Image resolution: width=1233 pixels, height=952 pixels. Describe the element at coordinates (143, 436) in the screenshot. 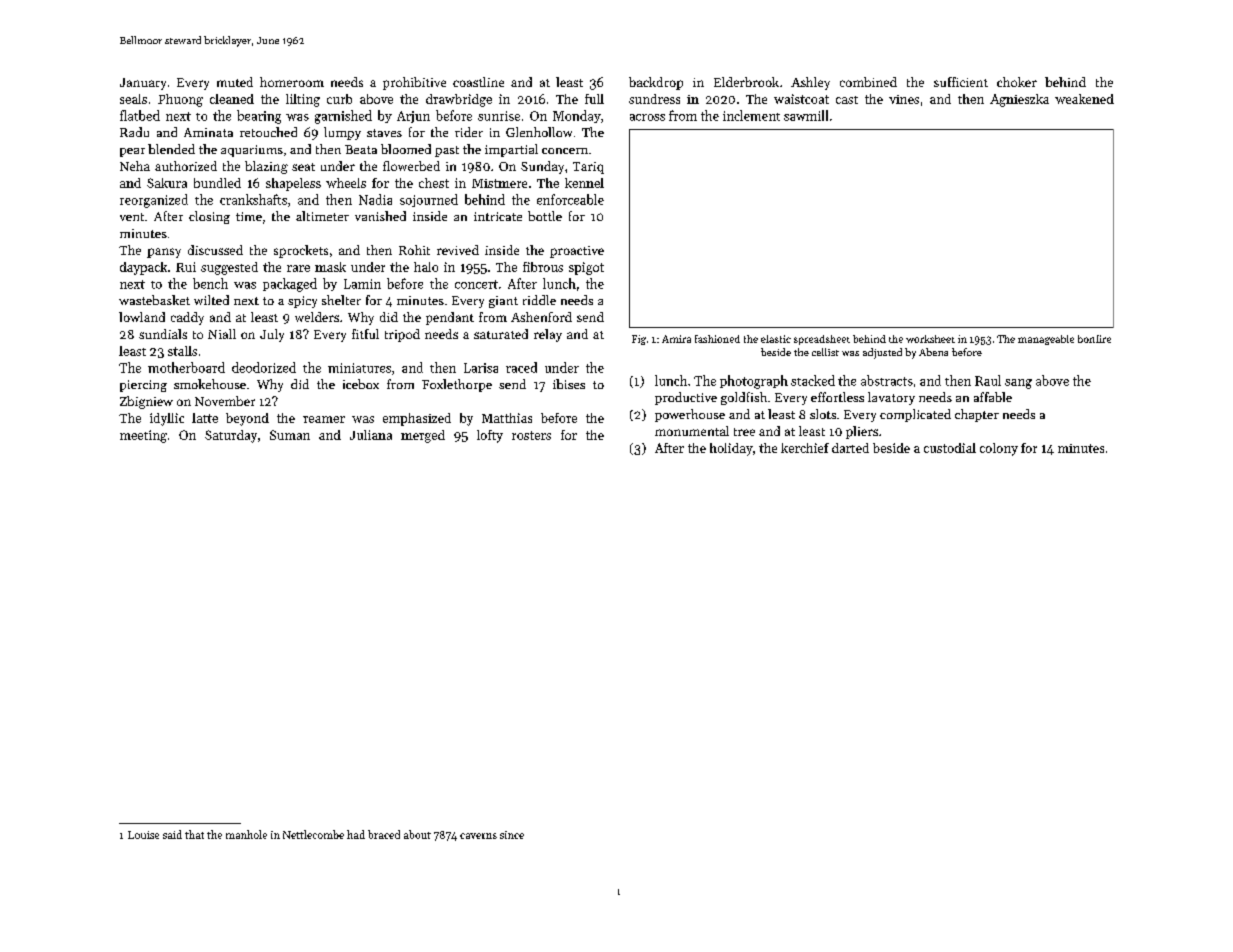

I see `meeting` at that location.
